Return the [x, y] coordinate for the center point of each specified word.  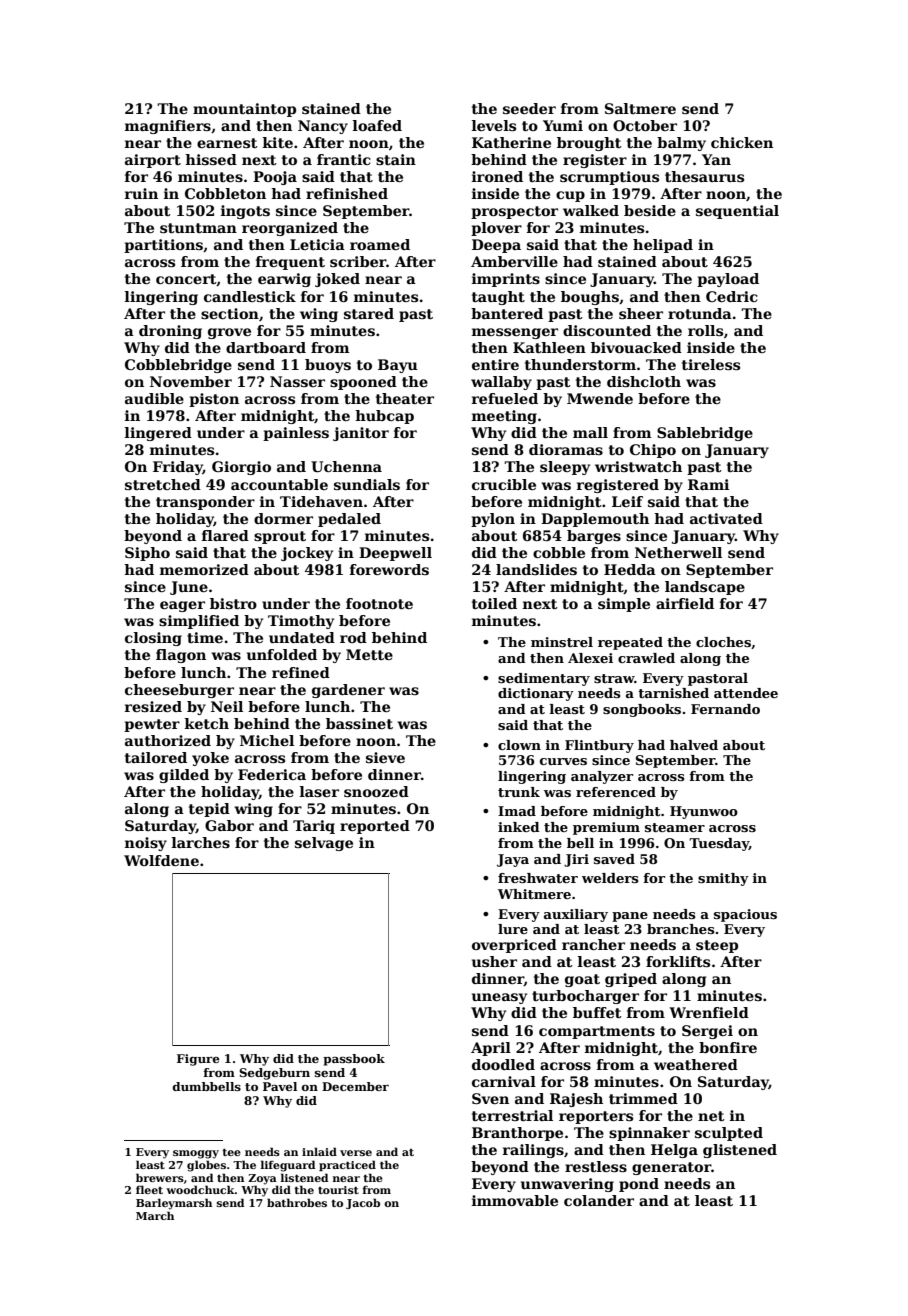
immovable [515, 1200]
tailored [156, 757]
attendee [746, 693]
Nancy [323, 127]
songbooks [642, 710]
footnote [379, 603]
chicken [742, 142]
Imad [517, 811]
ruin [141, 193]
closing [153, 639]
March [155, 1215]
